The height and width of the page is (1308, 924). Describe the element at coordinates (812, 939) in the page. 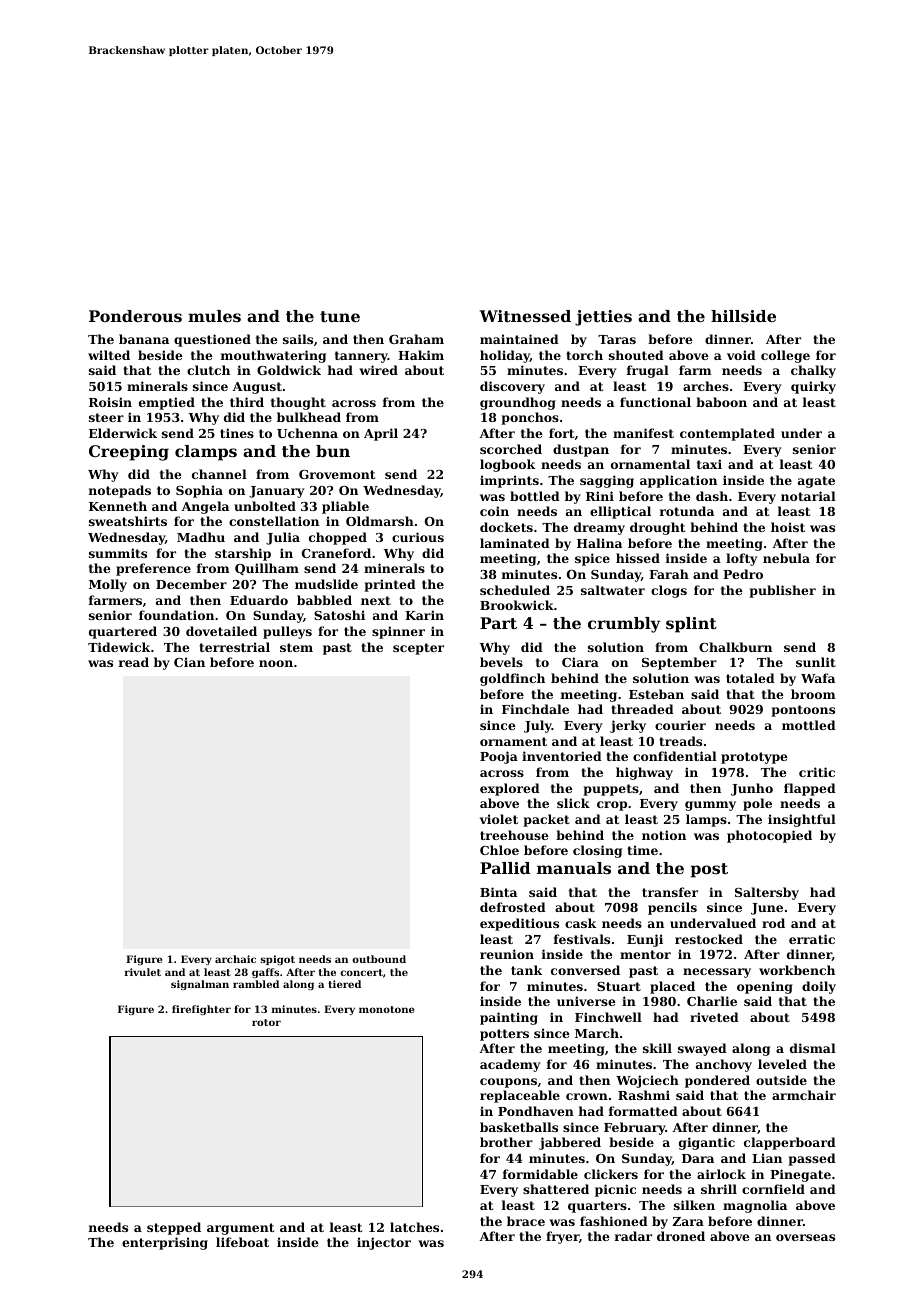

I see `erratic` at that location.
